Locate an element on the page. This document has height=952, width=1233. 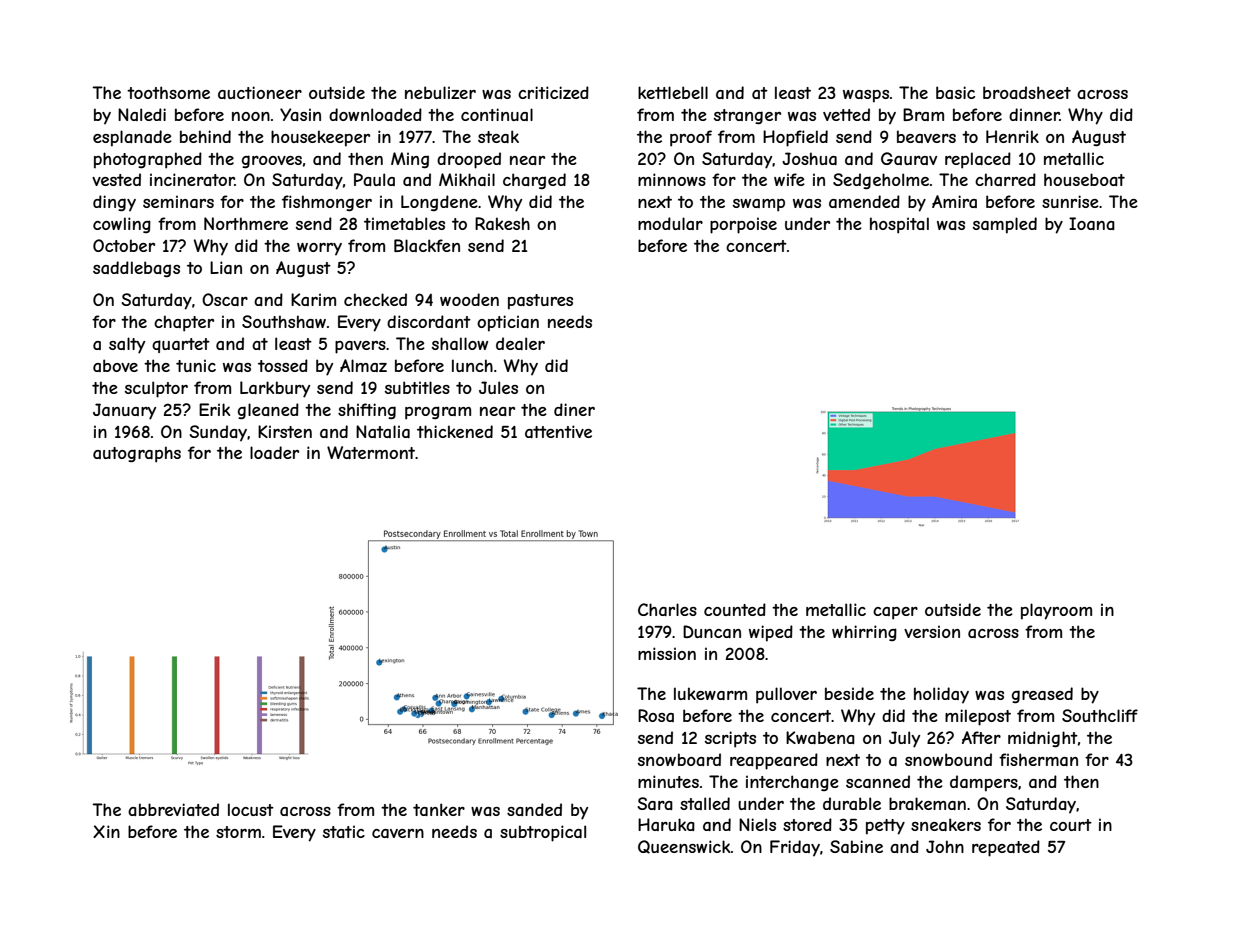
Southshaw is located at coordinates (284, 321).
